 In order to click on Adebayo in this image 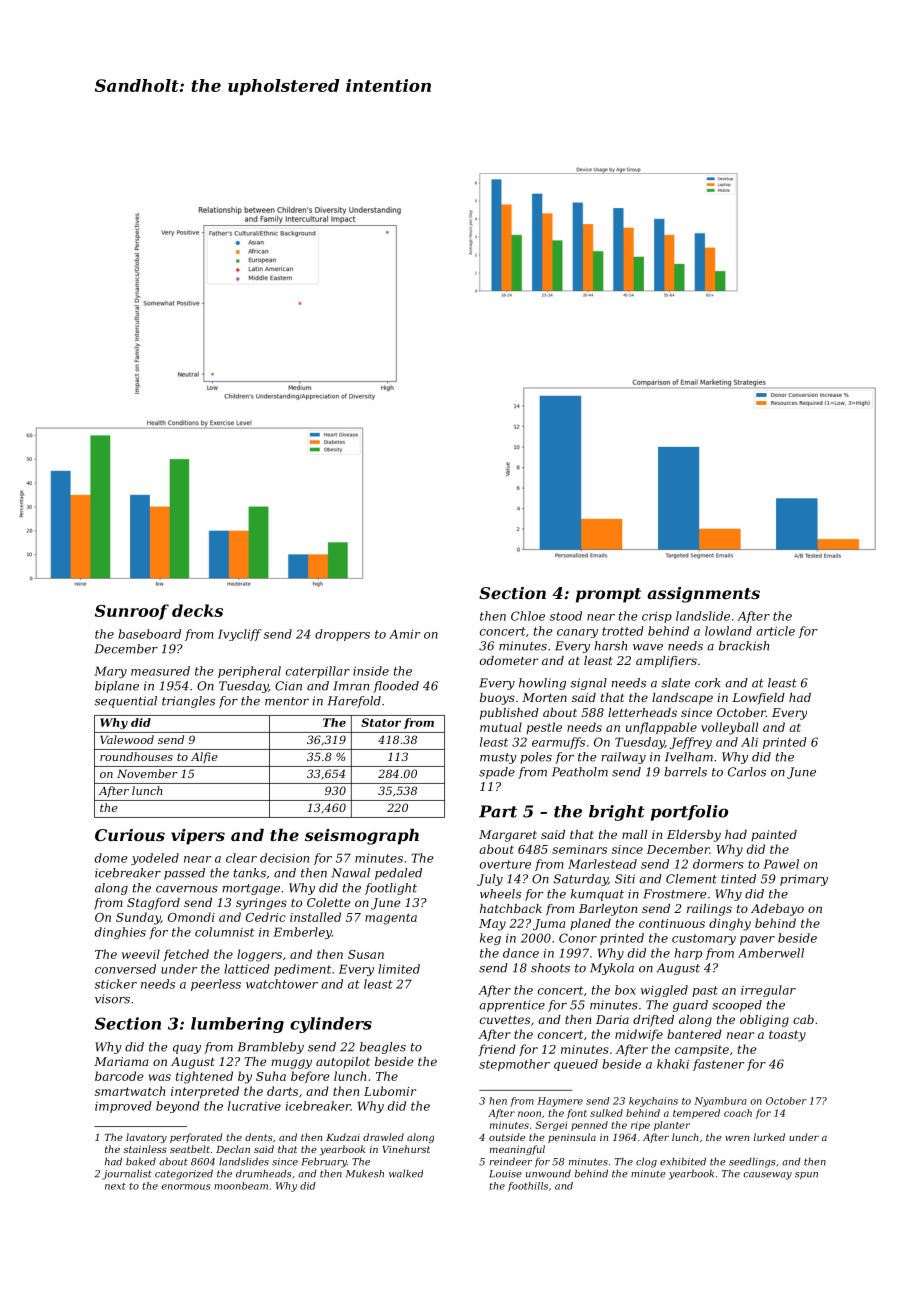, I will do `click(777, 910)`.
